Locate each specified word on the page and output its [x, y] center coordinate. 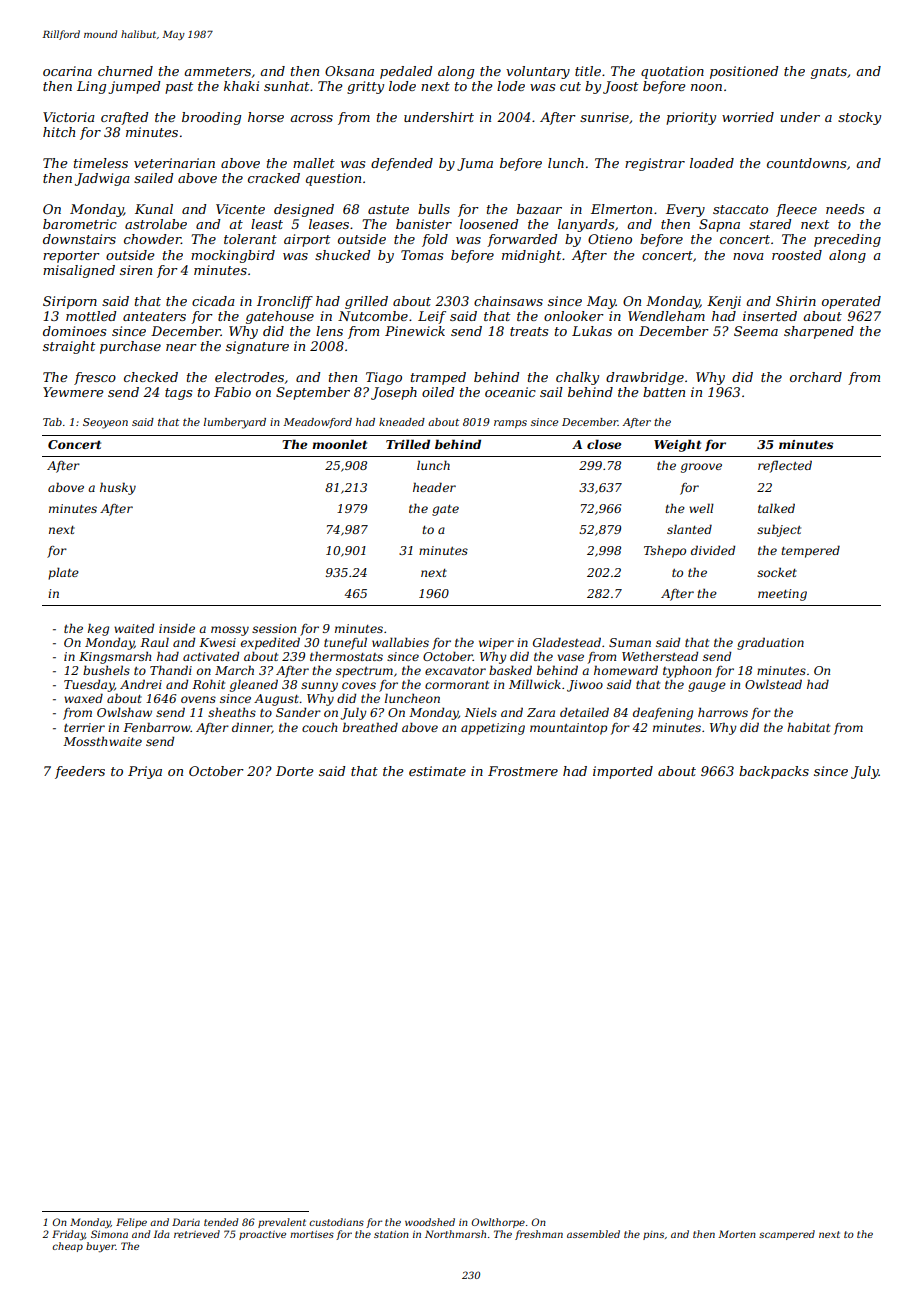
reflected [785, 466]
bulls [434, 209]
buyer [101, 1247]
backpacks [774, 772]
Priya [145, 772]
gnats [829, 73]
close [604, 444]
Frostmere [523, 771]
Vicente [240, 209]
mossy [230, 631]
